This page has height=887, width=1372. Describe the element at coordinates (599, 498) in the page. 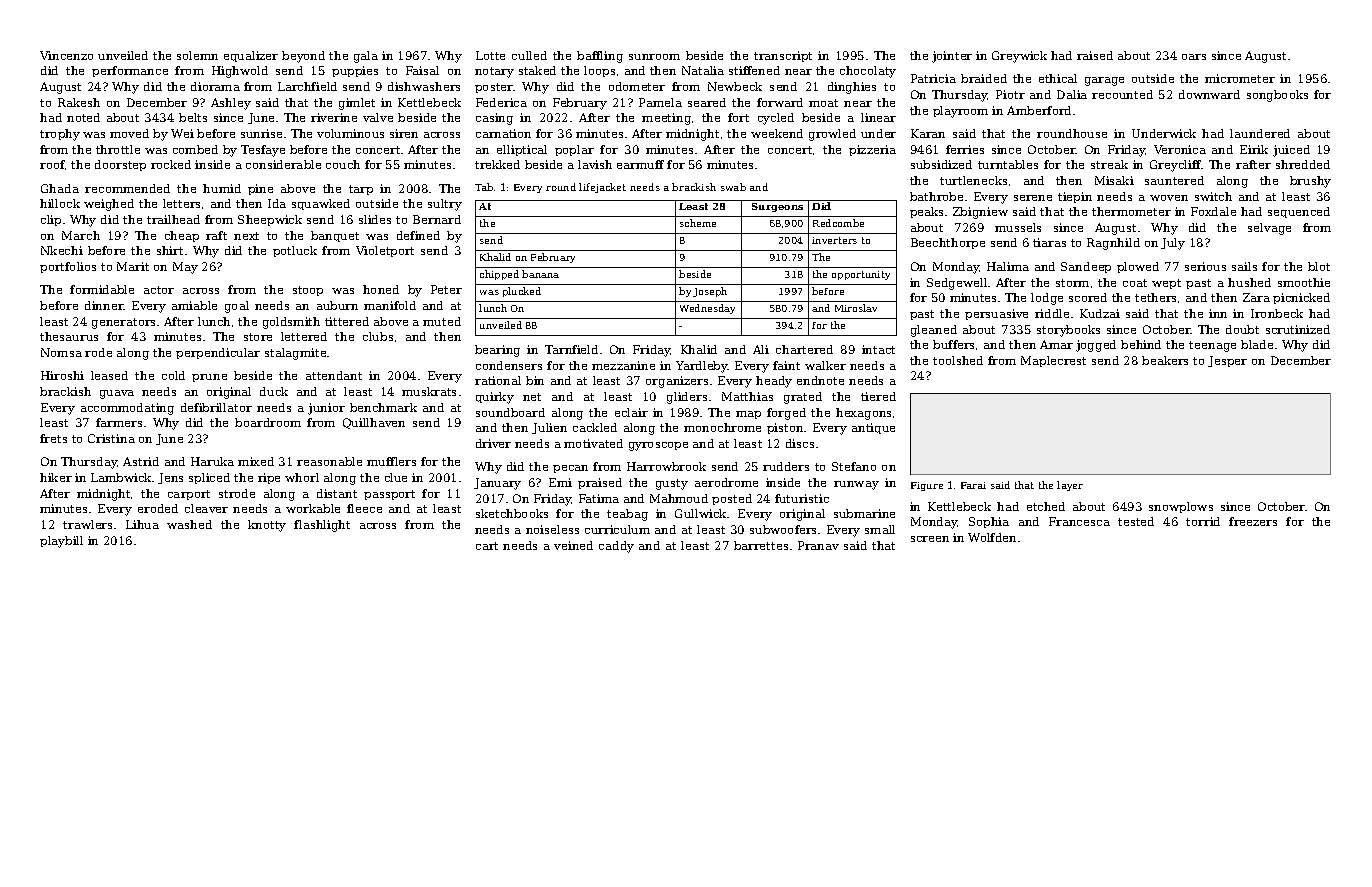

I see `Fatima` at that location.
